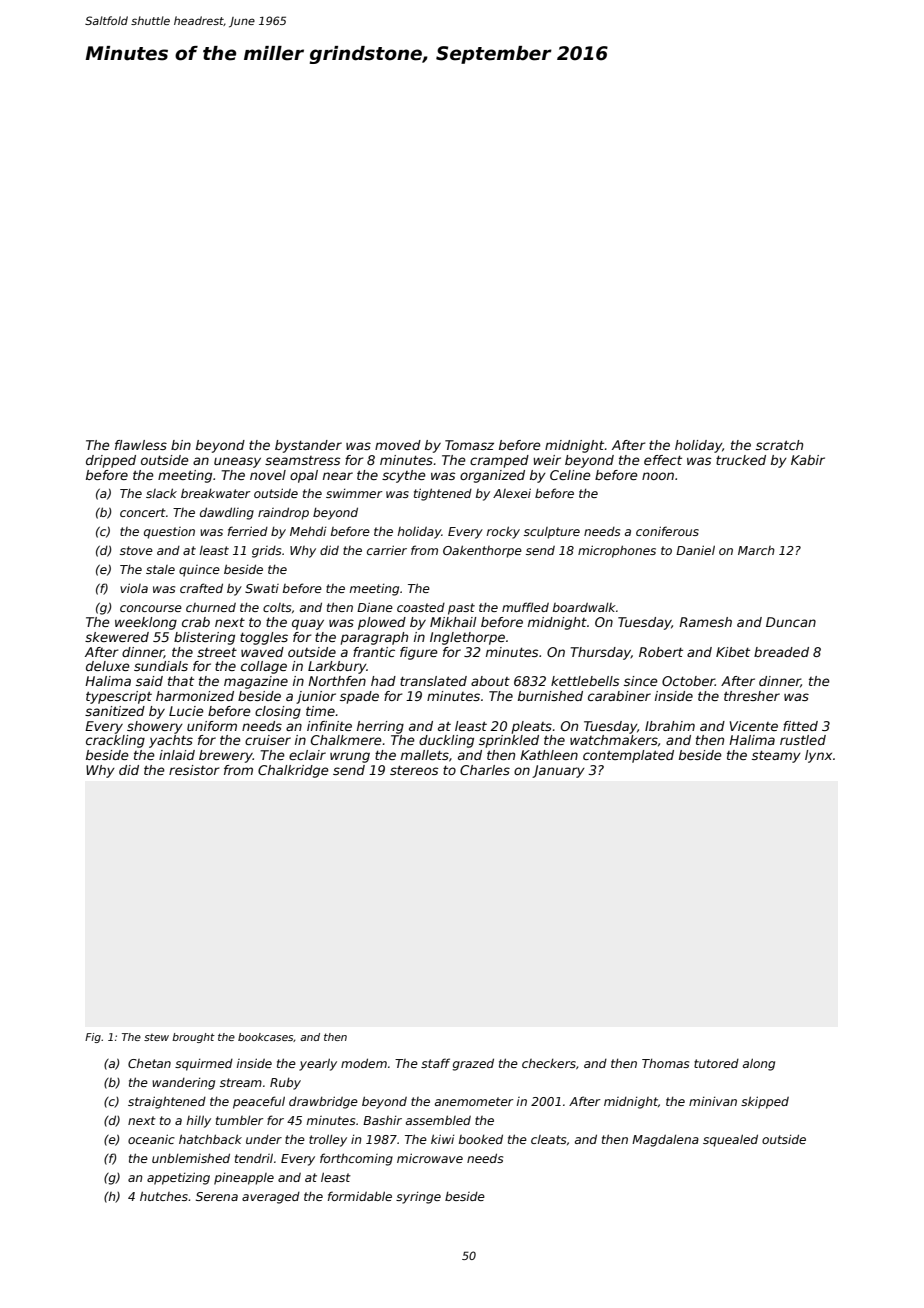 The height and width of the image is (1308, 924). I want to click on Ibrahim, so click(670, 726).
